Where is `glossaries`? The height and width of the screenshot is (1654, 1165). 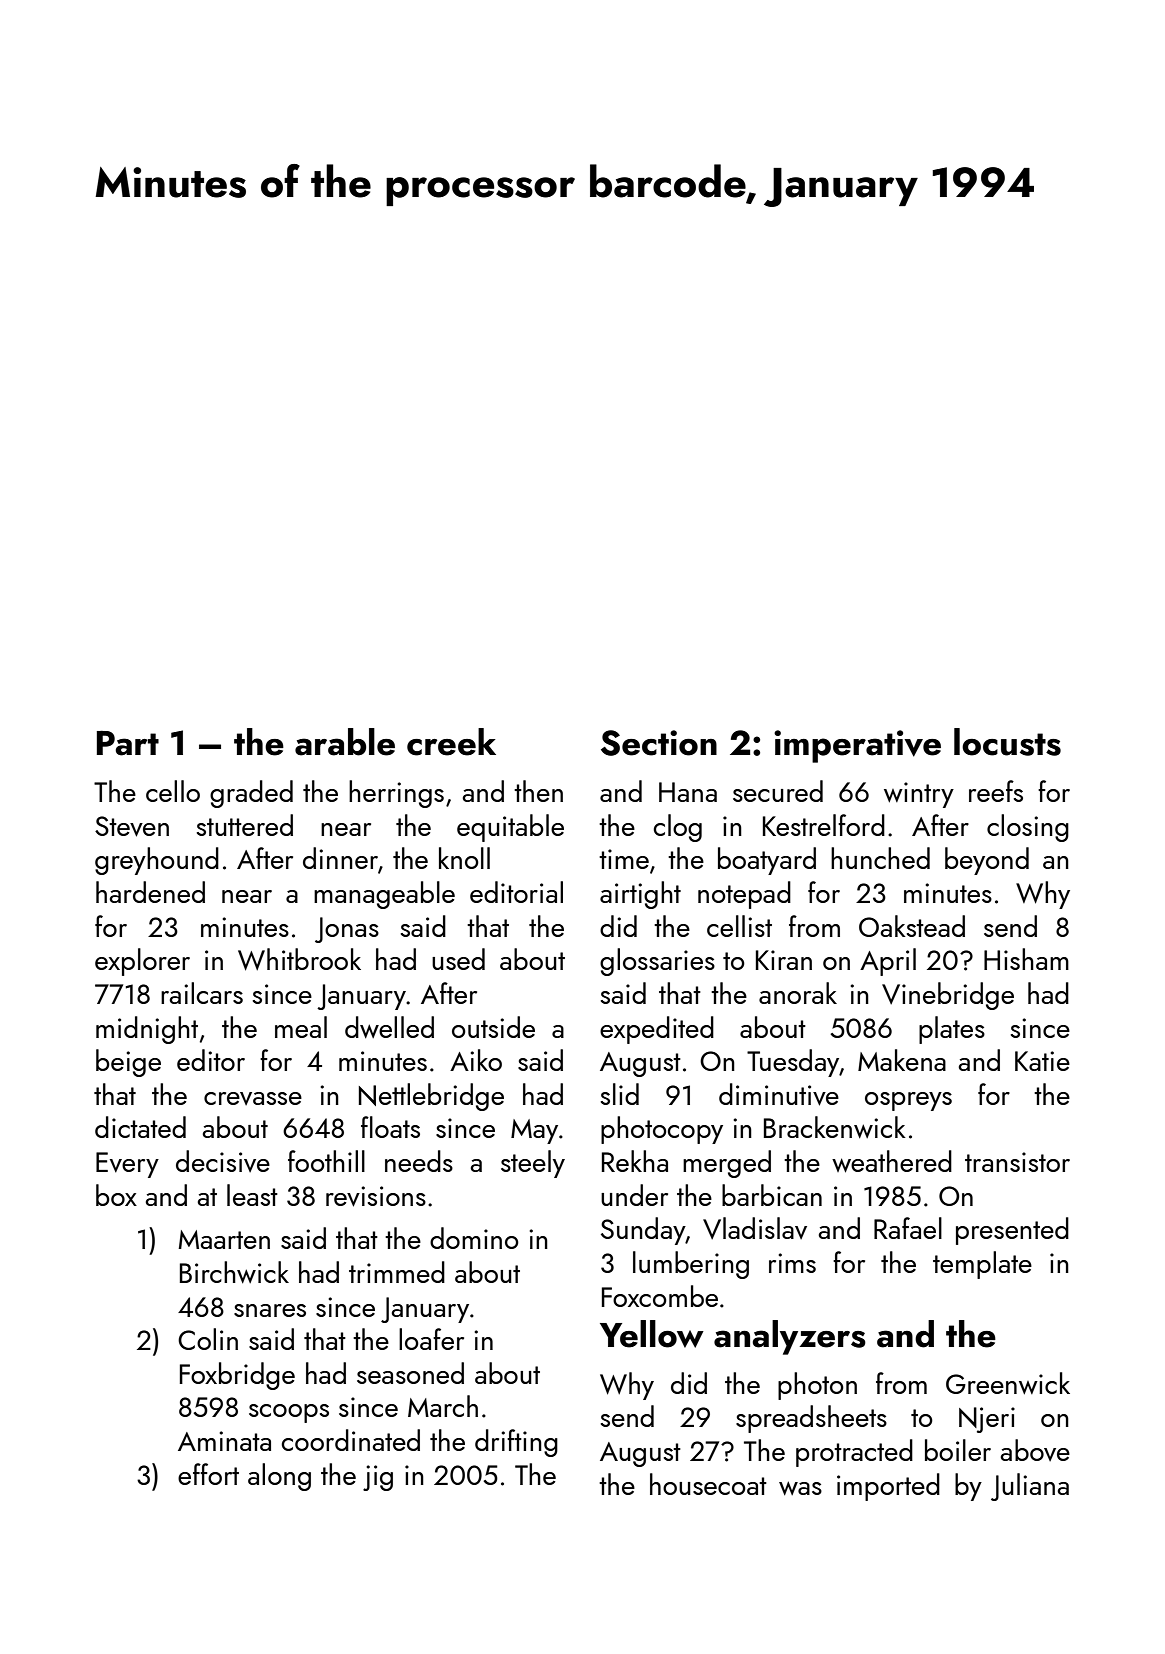
glossaries is located at coordinates (657, 962).
